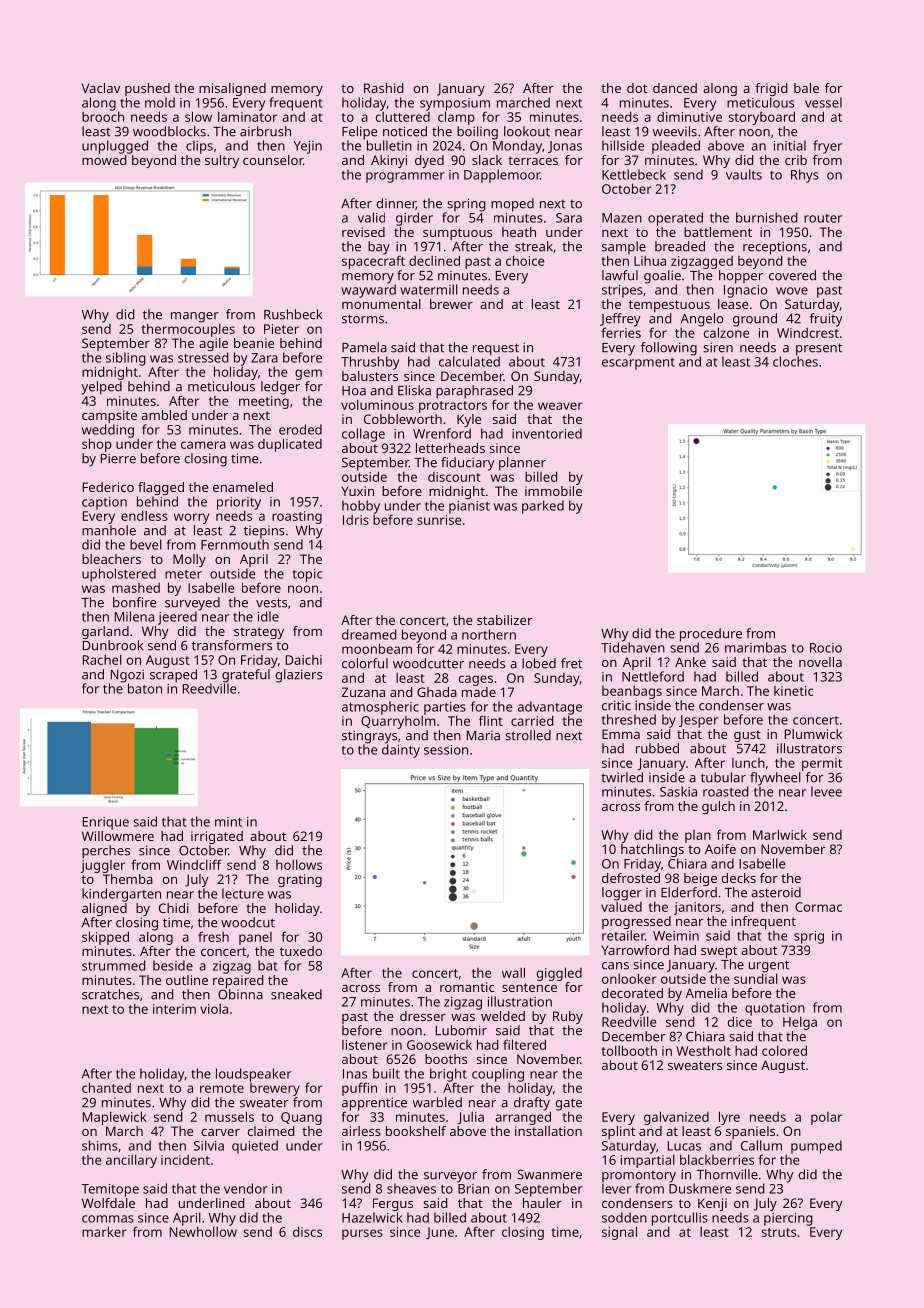 The image size is (924, 1308). I want to click on surveyed, so click(192, 604).
